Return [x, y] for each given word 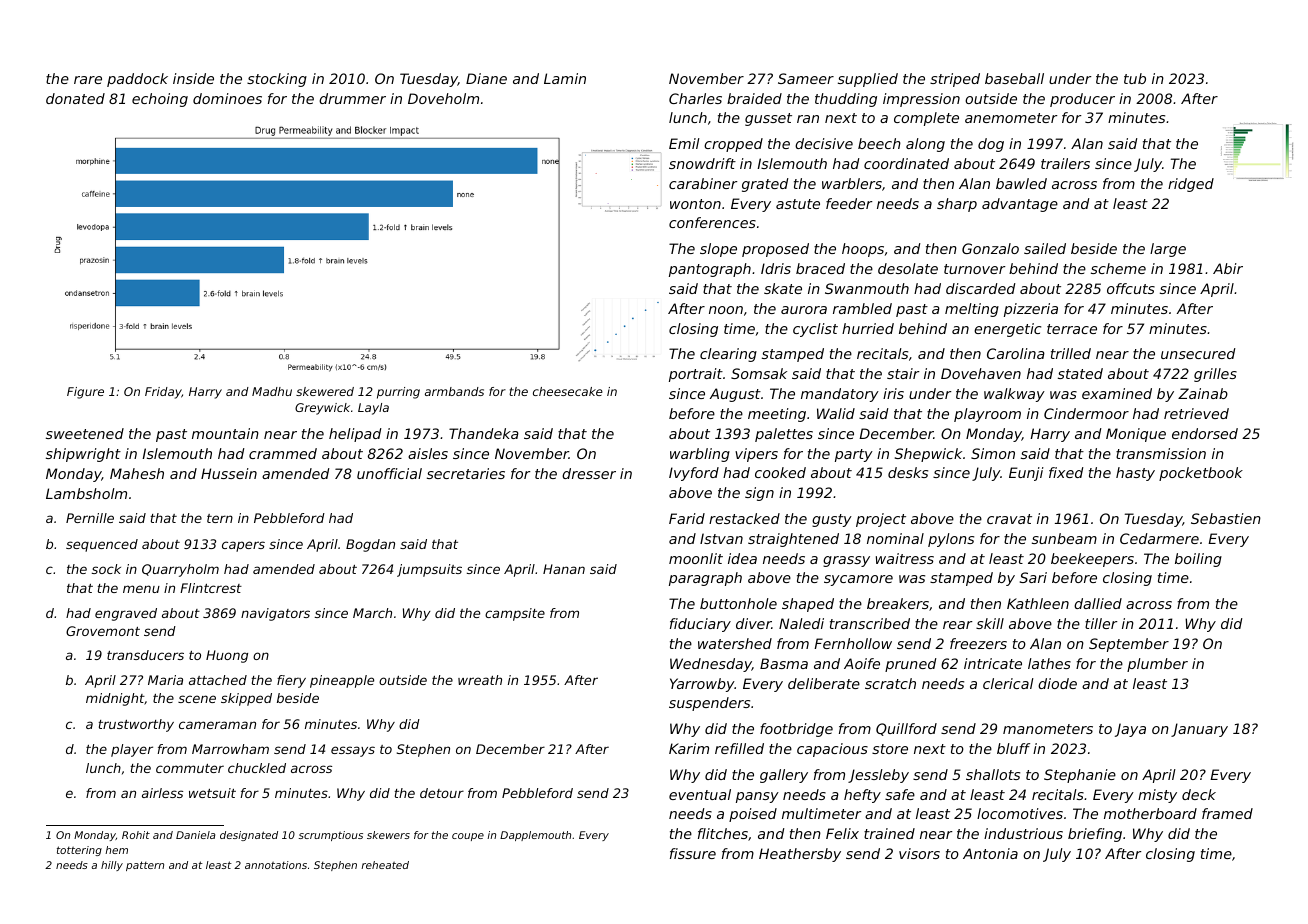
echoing [160, 100]
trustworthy [136, 725]
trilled [1071, 353]
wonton [695, 204]
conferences [712, 222]
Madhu [272, 391]
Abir [1228, 268]
